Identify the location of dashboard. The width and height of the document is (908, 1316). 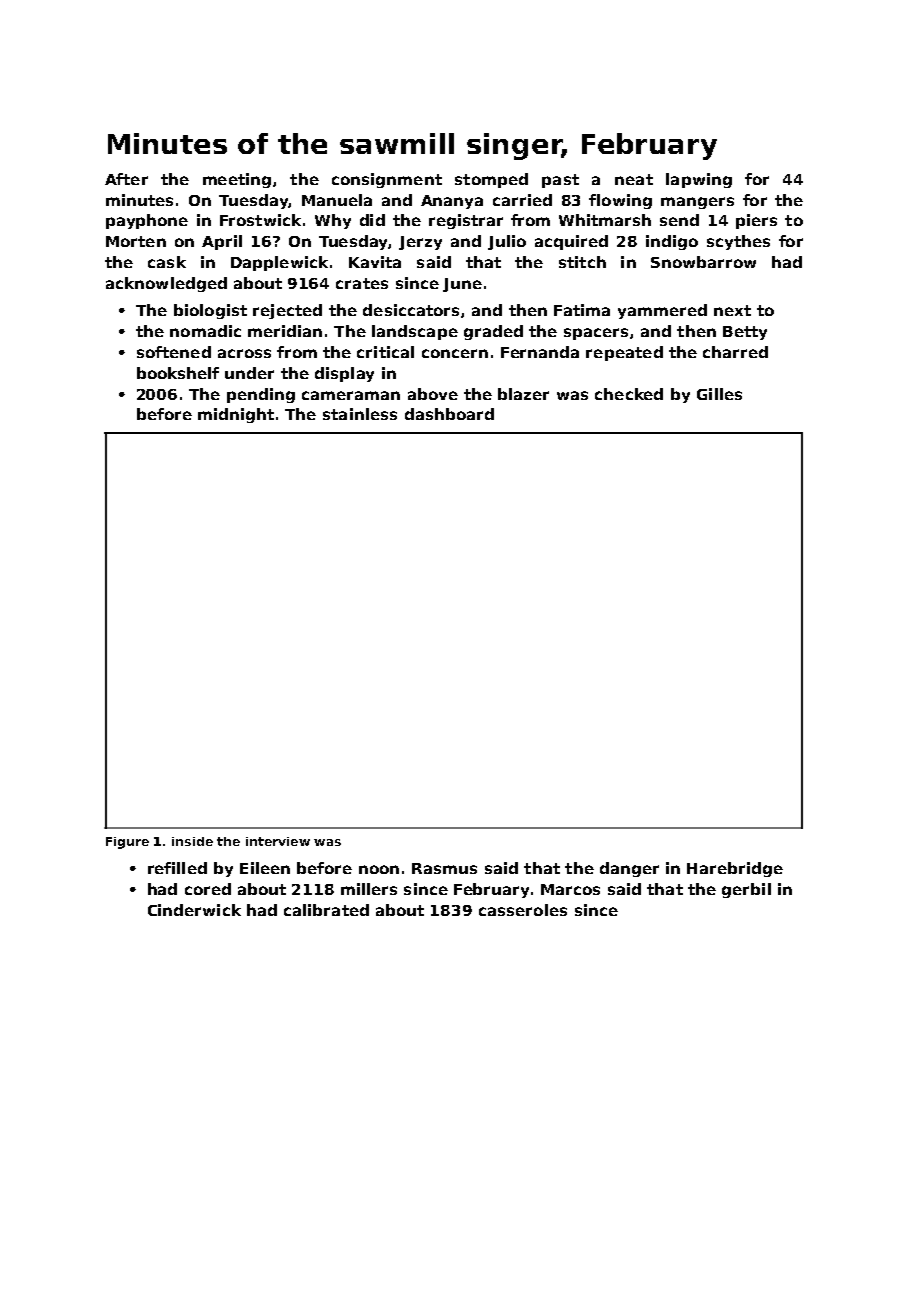
(449, 414).
